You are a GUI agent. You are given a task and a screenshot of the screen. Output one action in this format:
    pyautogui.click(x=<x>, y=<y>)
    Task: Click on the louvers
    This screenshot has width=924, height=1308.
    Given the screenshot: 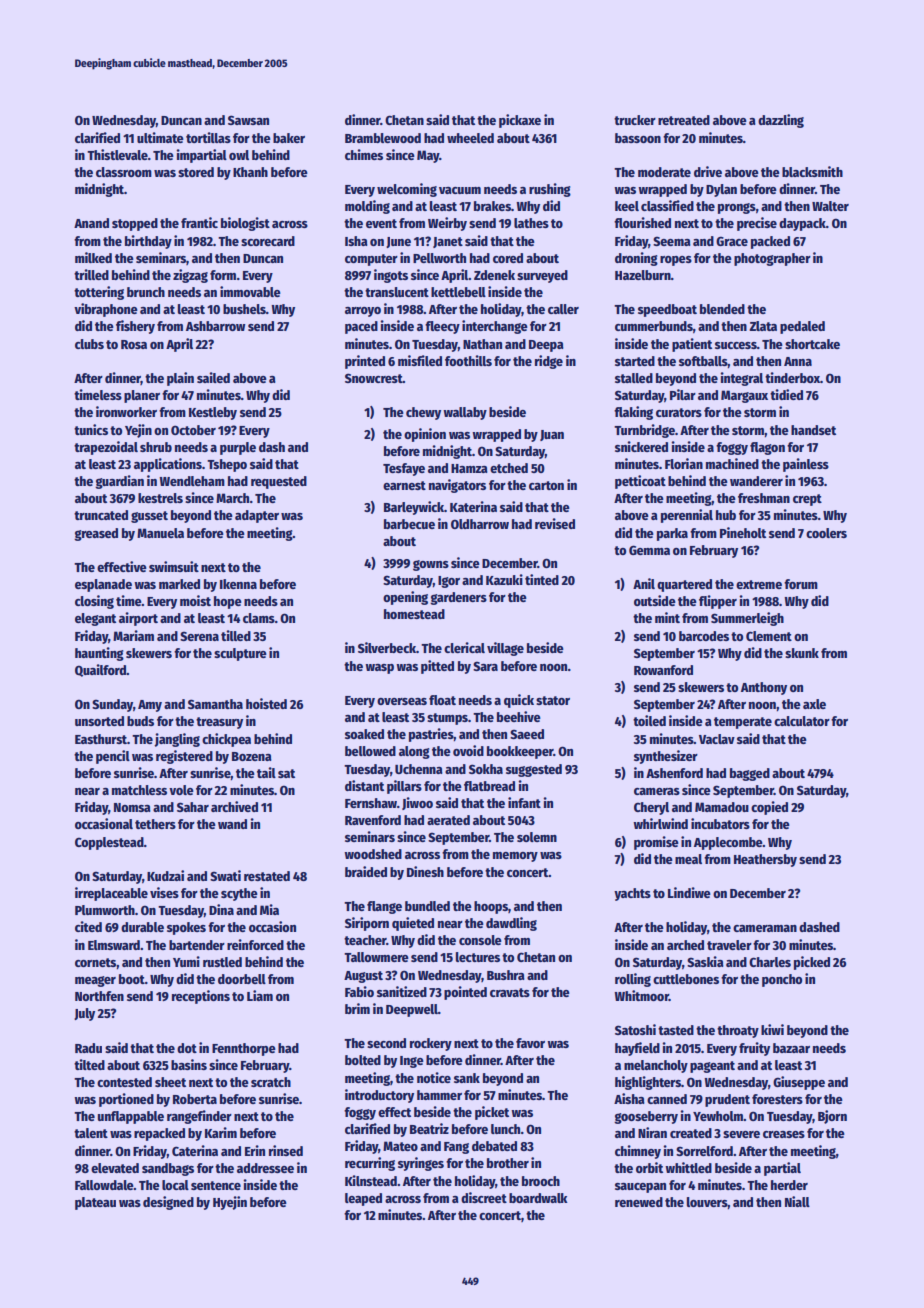 What is the action you would take?
    pyautogui.click(x=707, y=1202)
